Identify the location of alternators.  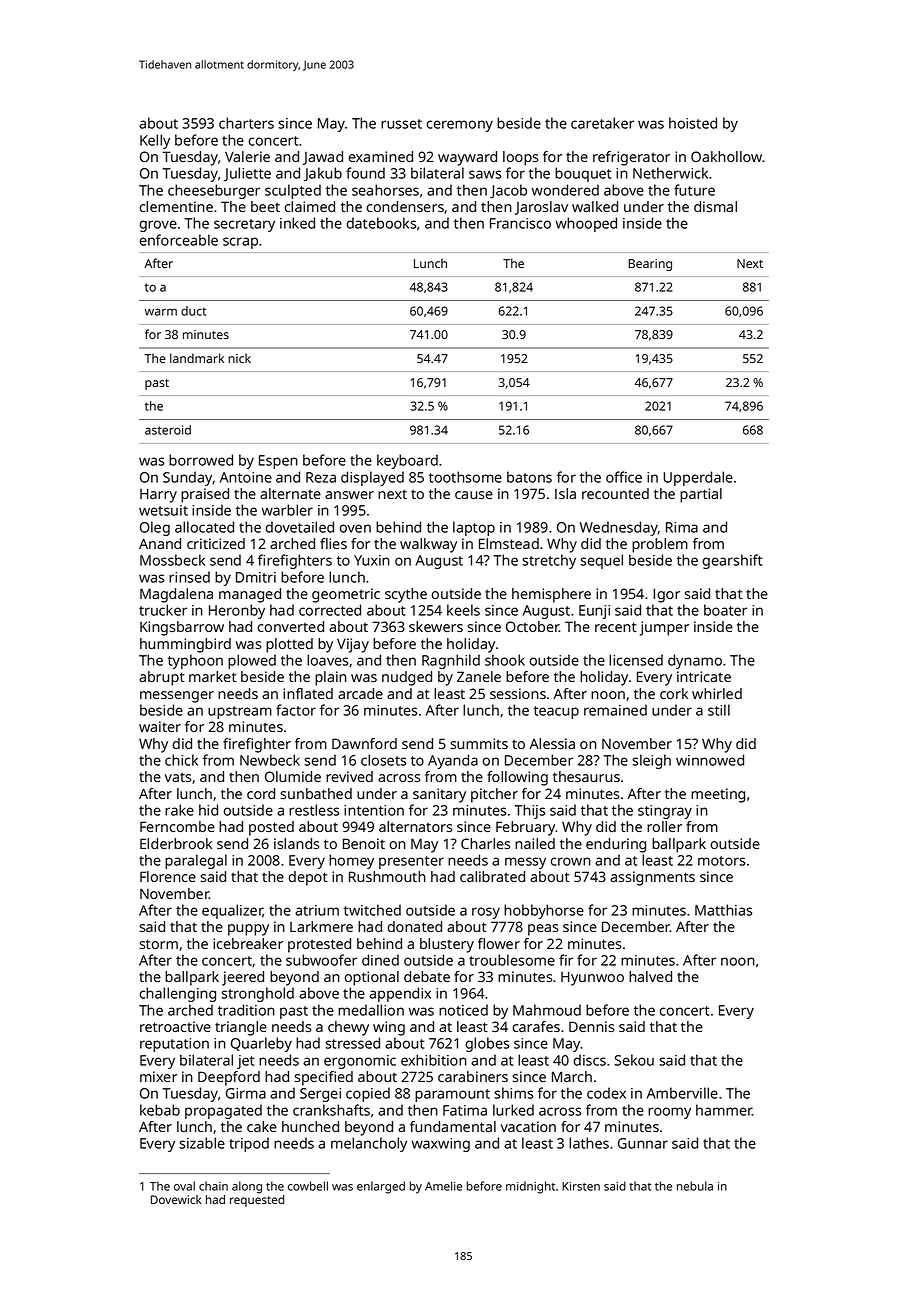
(415, 826).
